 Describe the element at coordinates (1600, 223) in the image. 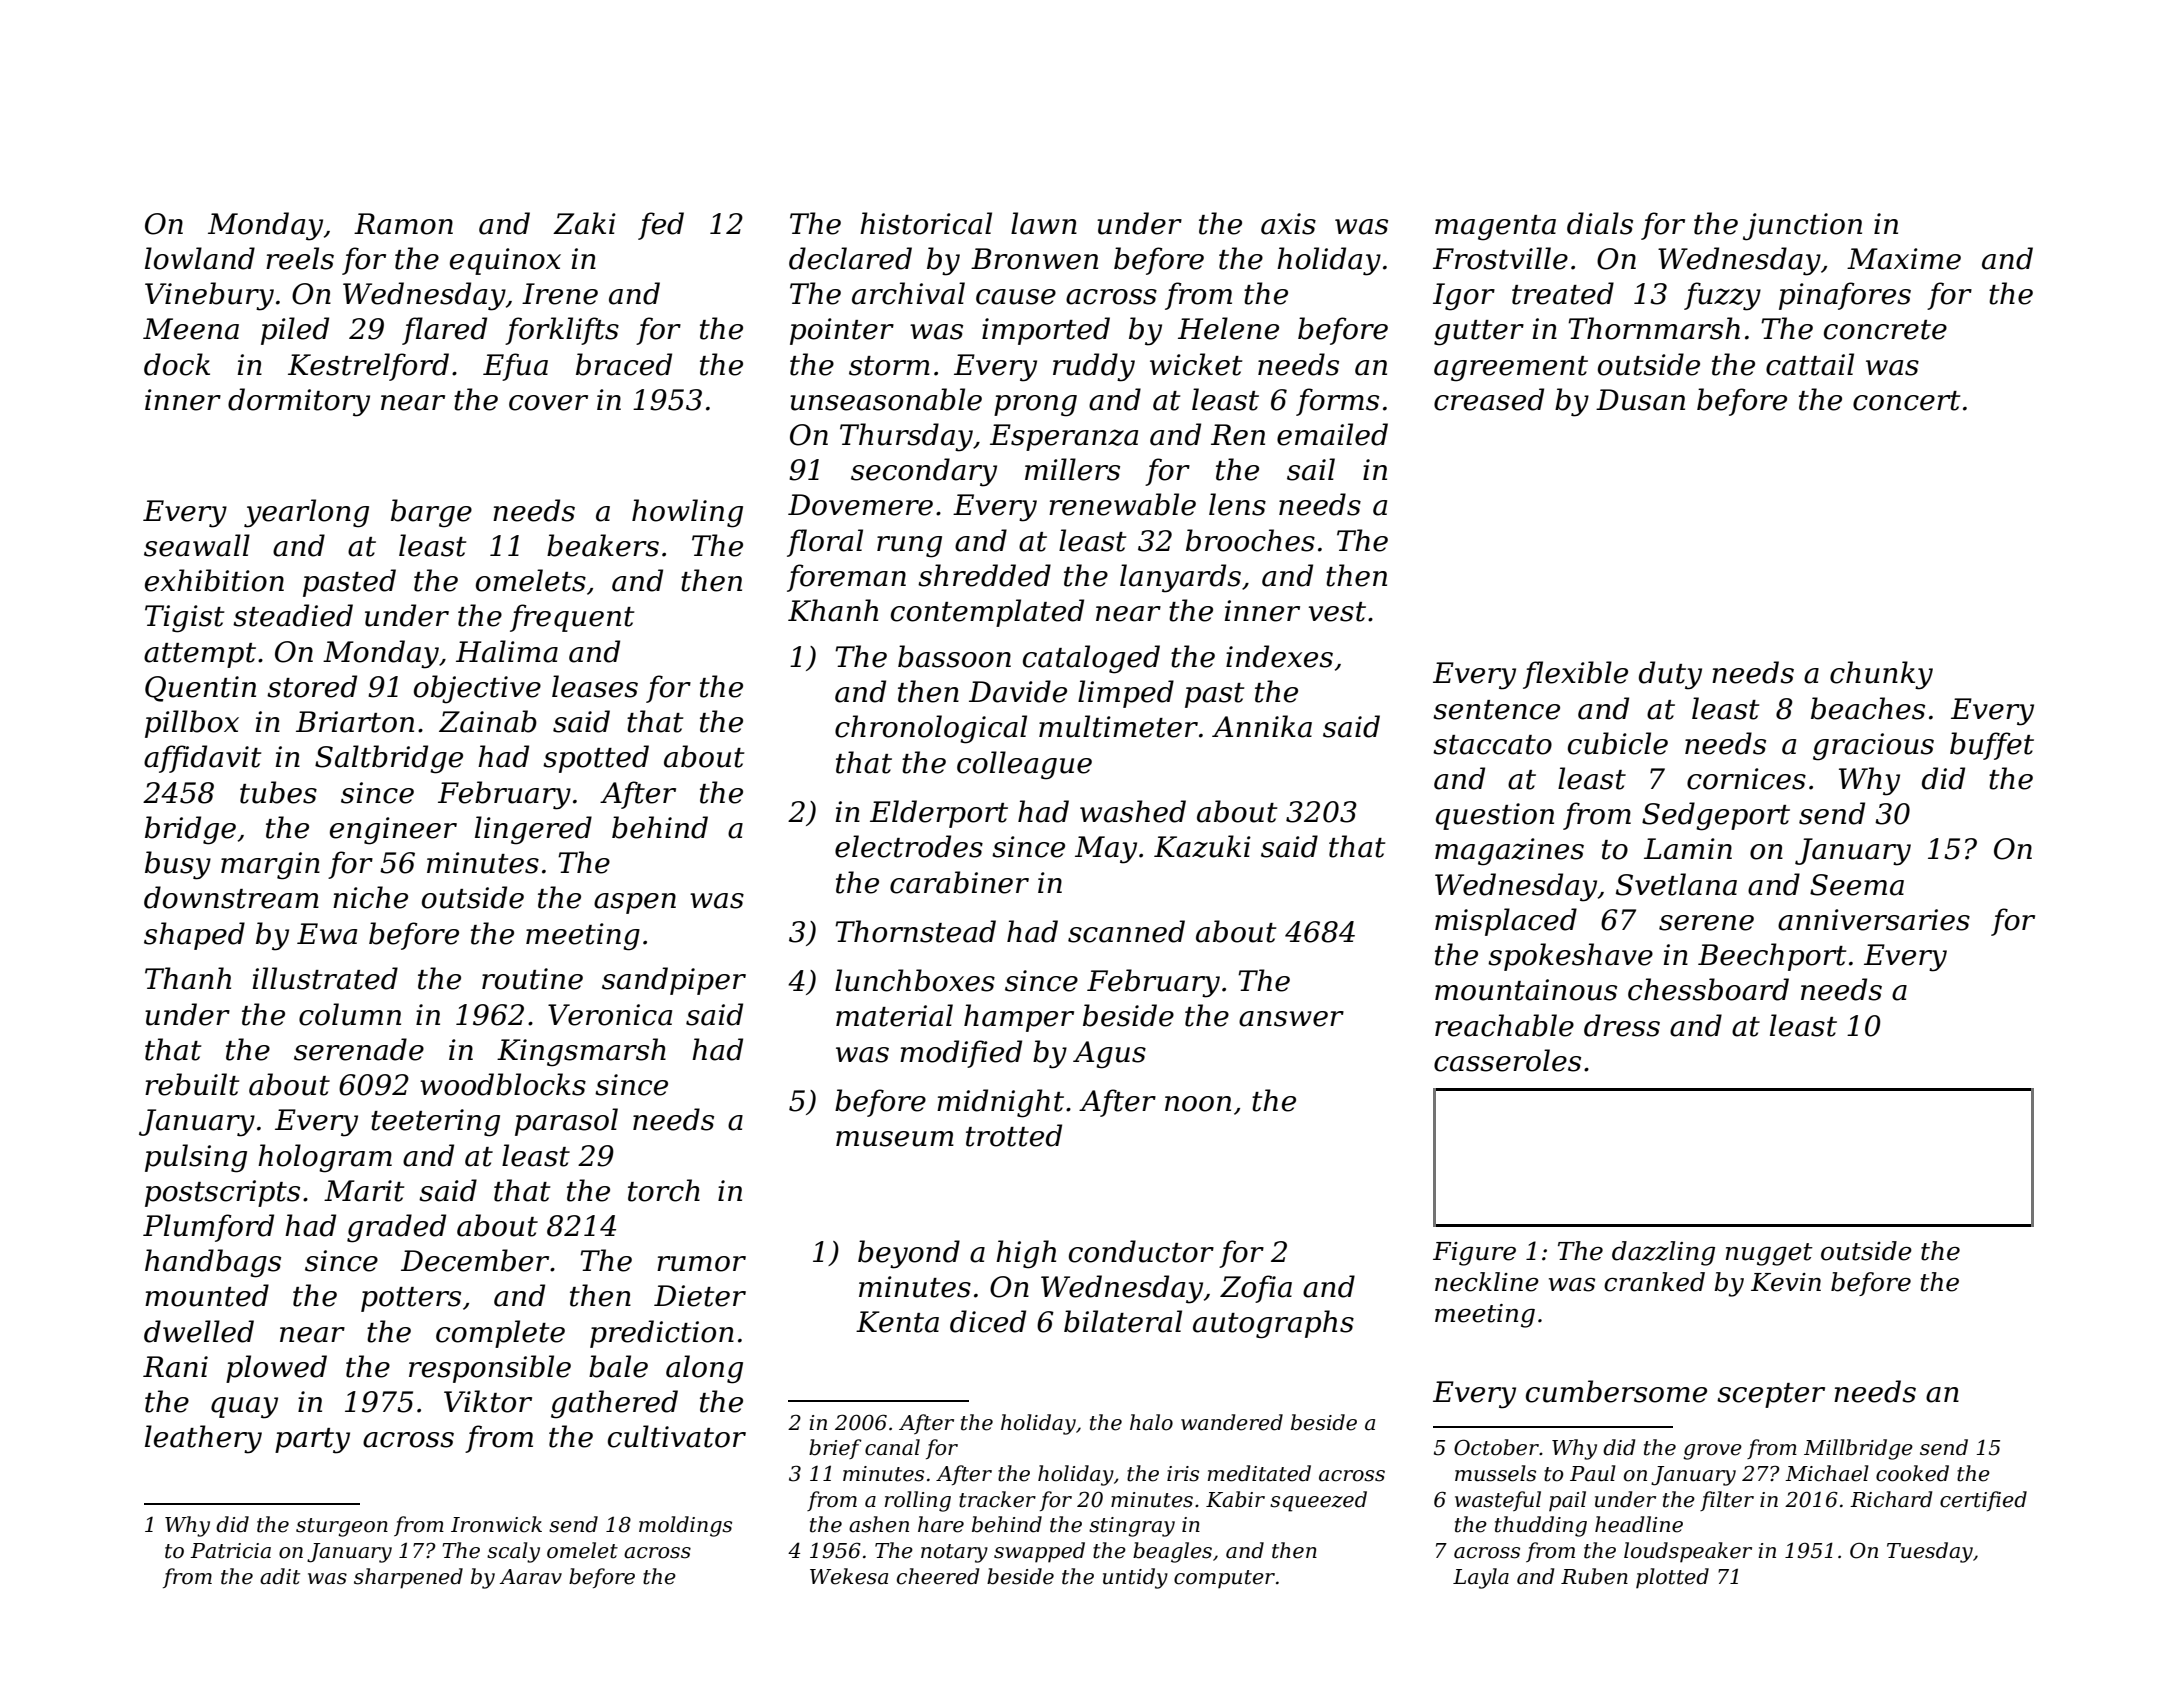

I see `dials` at that location.
